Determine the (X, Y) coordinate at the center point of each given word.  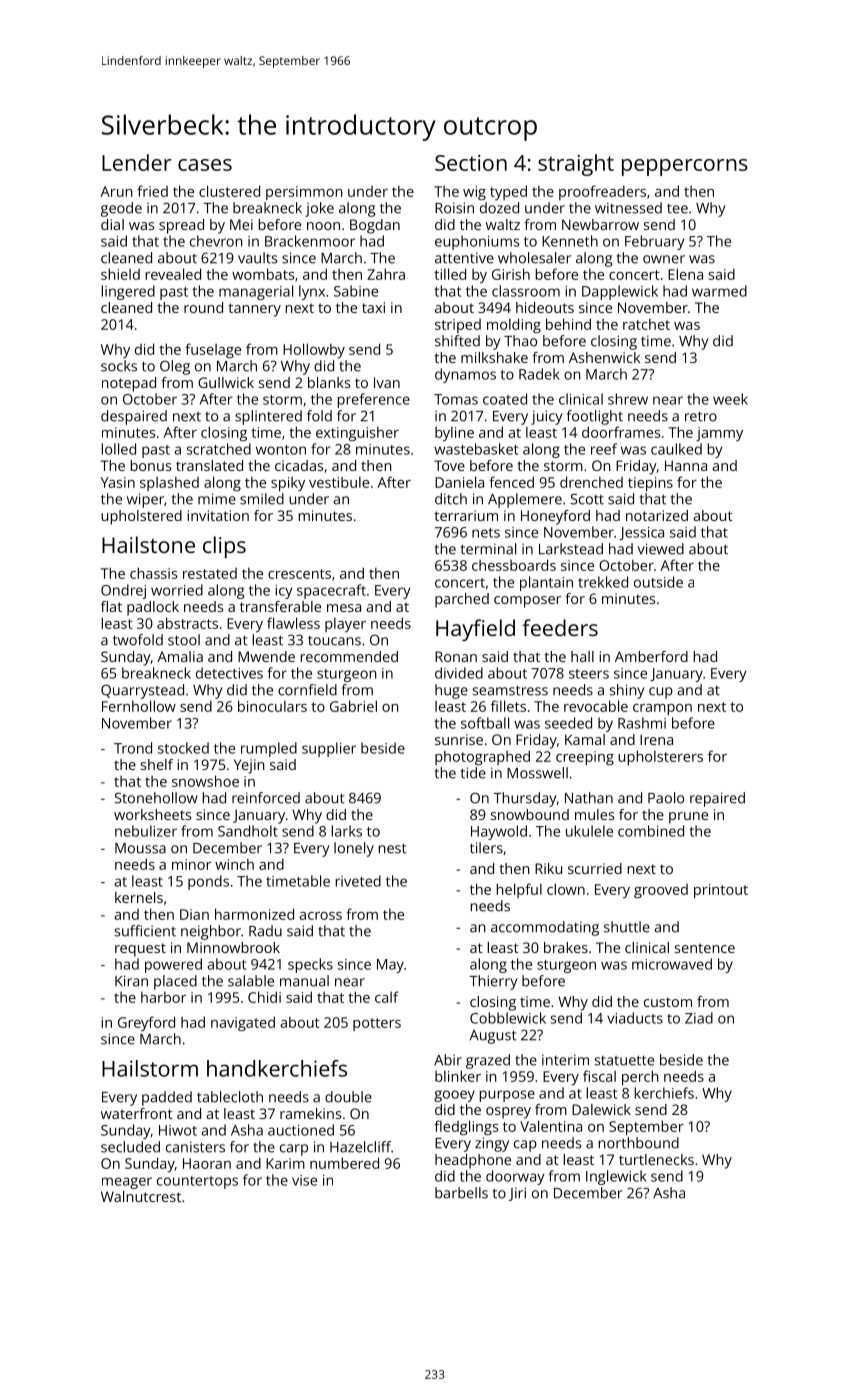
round (203, 307)
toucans (334, 641)
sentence (705, 948)
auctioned (301, 1130)
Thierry (493, 982)
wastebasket (476, 449)
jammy (719, 434)
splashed (169, 484)
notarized (657, 515)
